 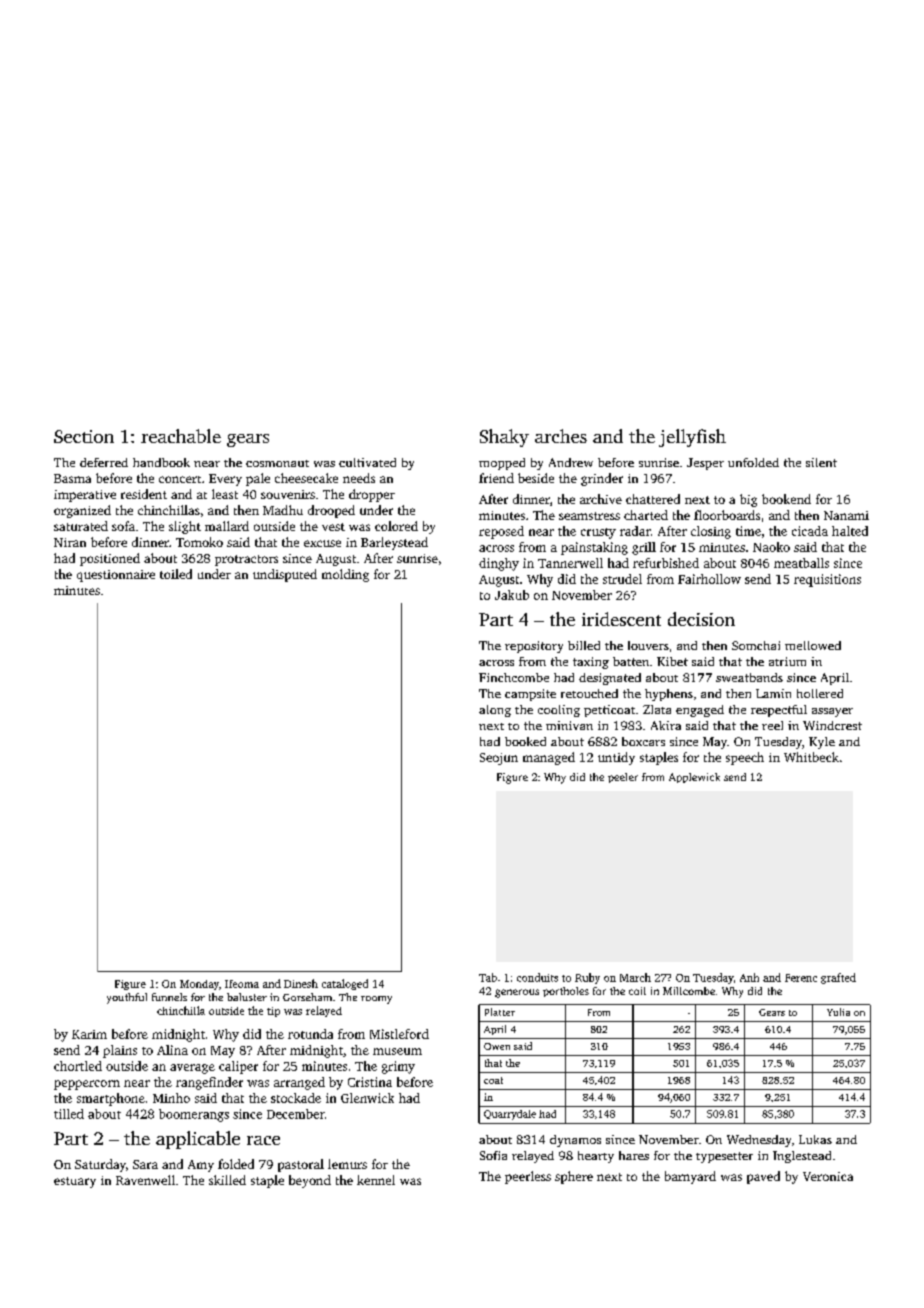 What do you see at coordinates (711, 532) in the document?
I see `closing` at bounding box center [711, 532].
